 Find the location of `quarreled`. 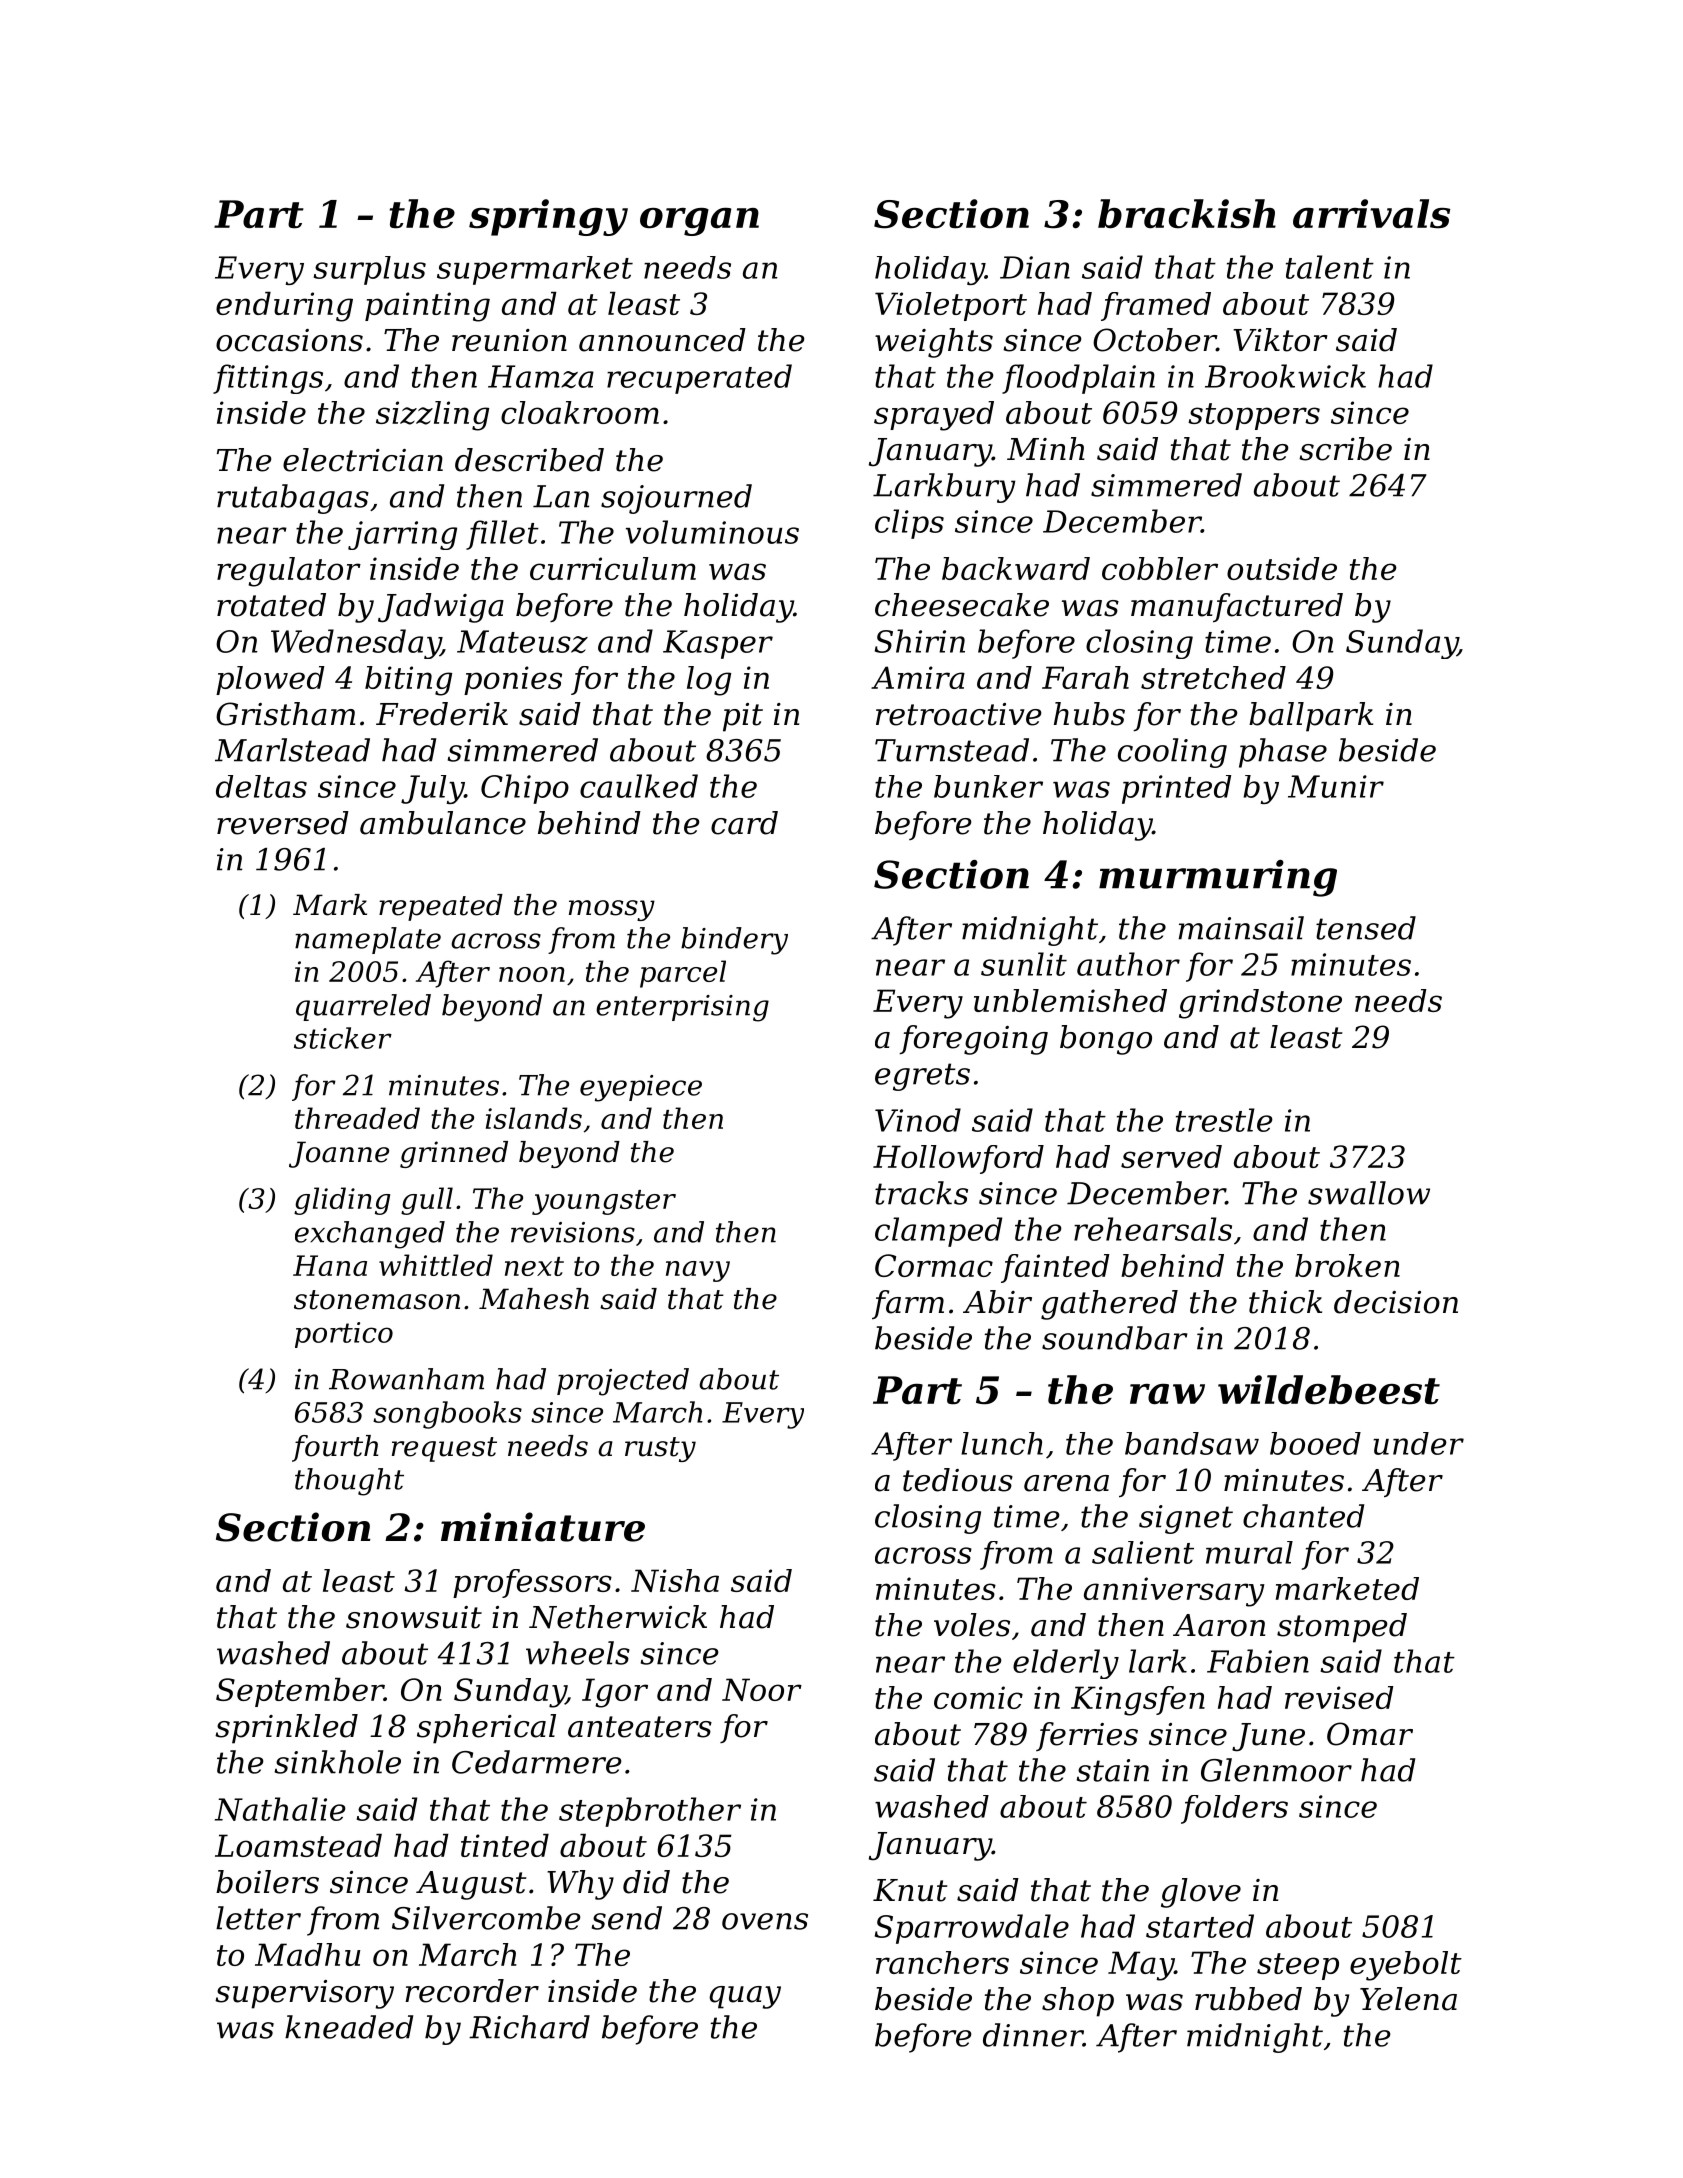

quarreled is located at coordinates (363, 1007).
